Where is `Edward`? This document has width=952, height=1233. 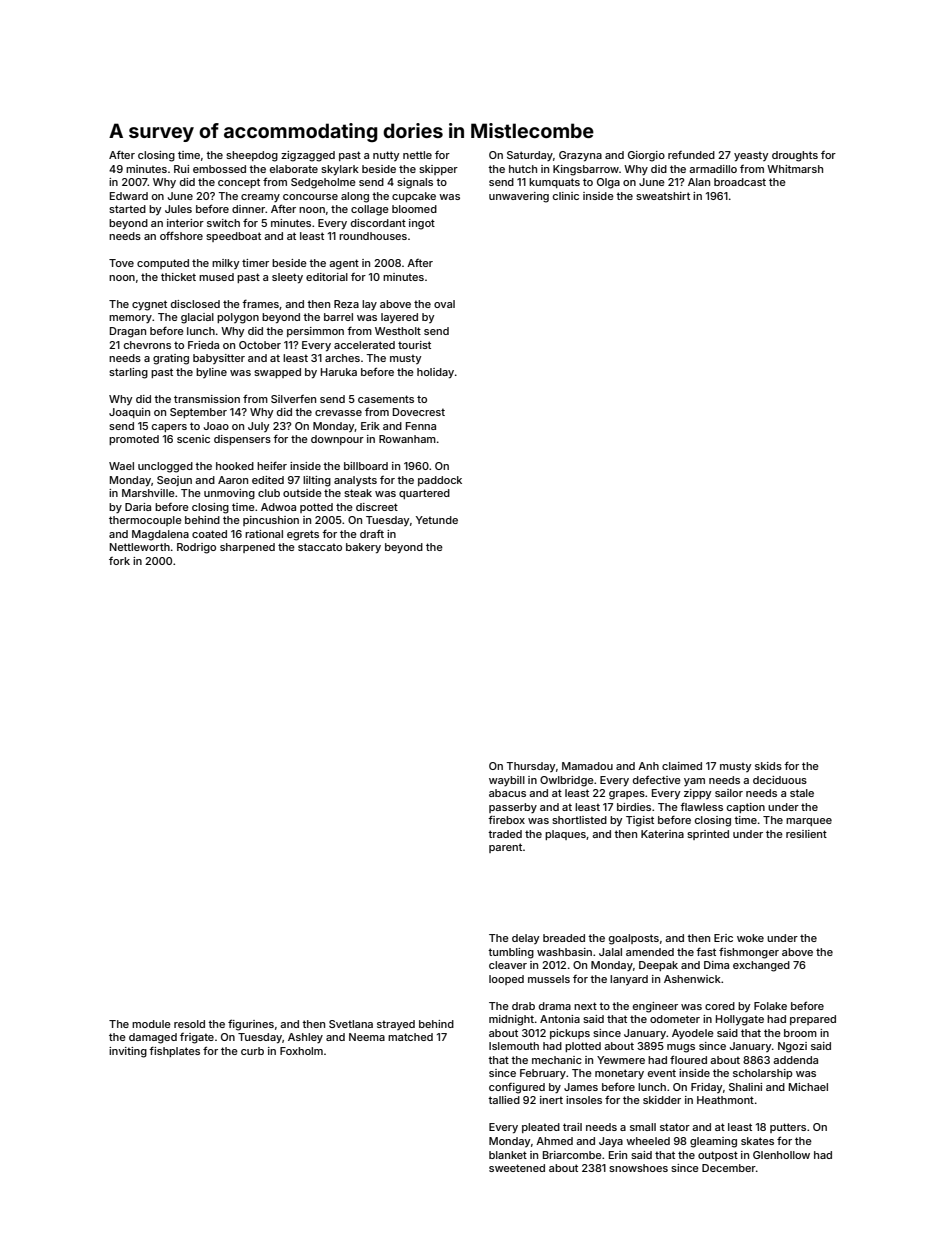
Edward is located at coordinates (129, 196).
